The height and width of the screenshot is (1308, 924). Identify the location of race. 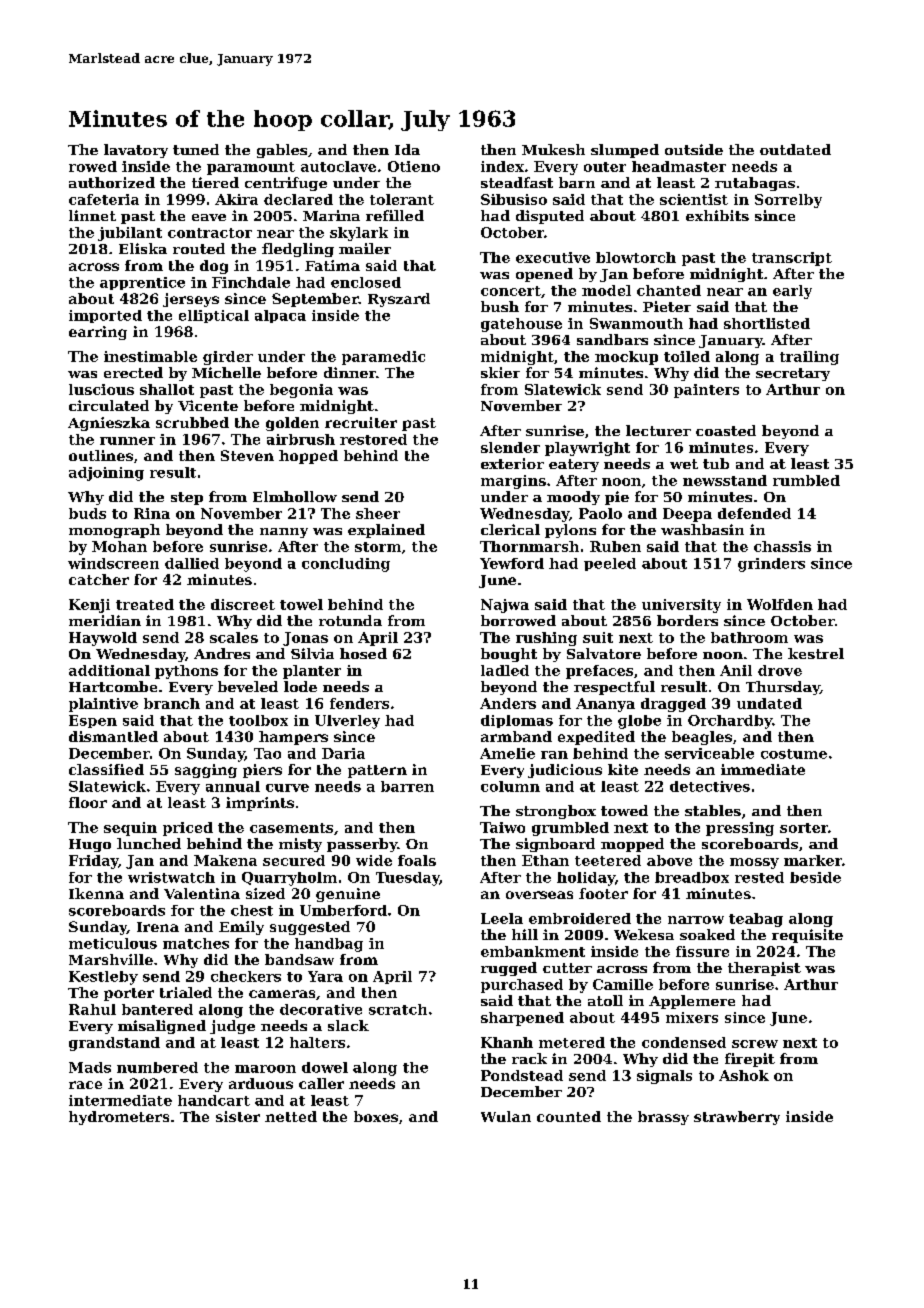
(85, 1085).
